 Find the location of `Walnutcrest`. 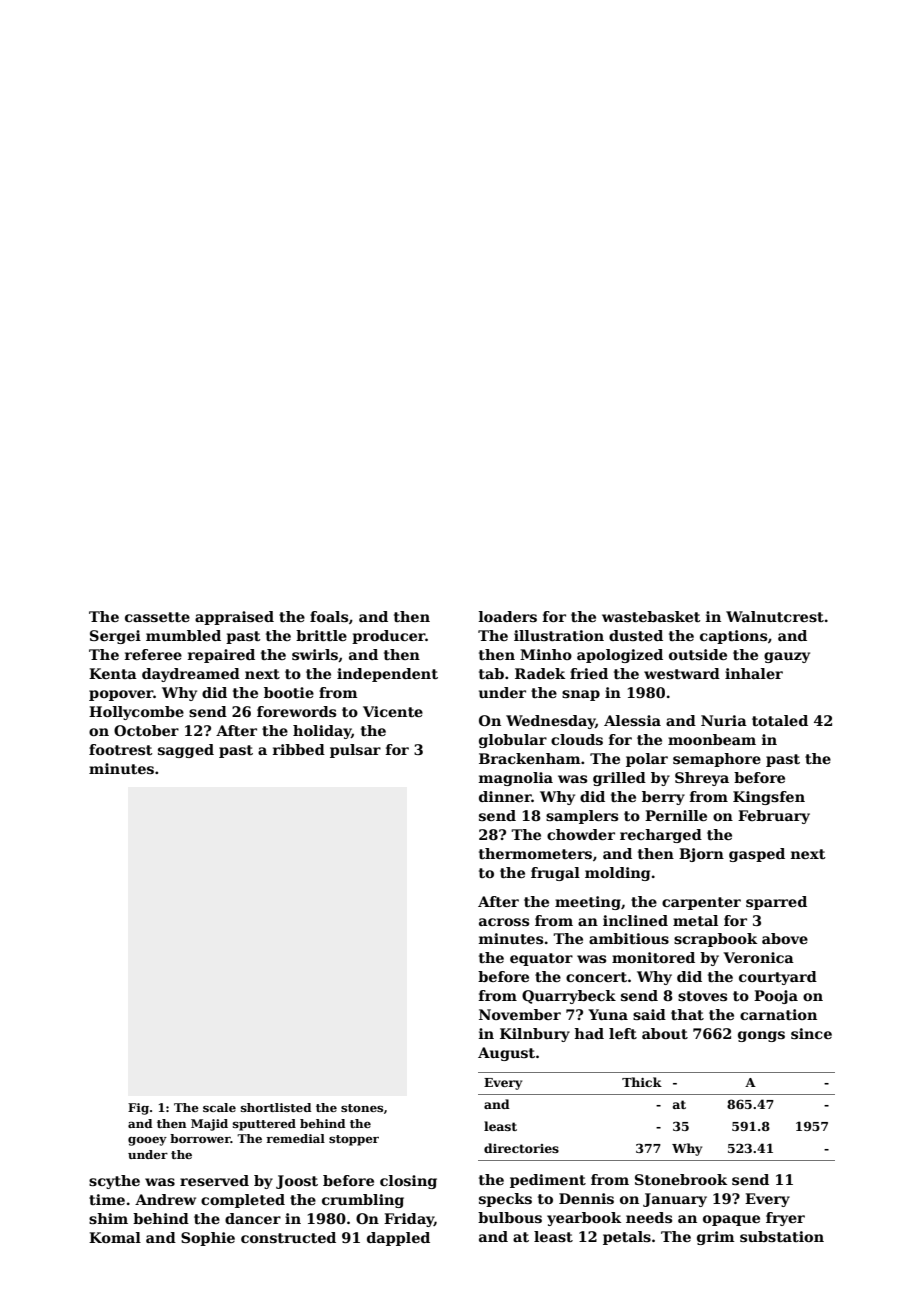

Walnutcrest is located at coordinates (775, 616).
